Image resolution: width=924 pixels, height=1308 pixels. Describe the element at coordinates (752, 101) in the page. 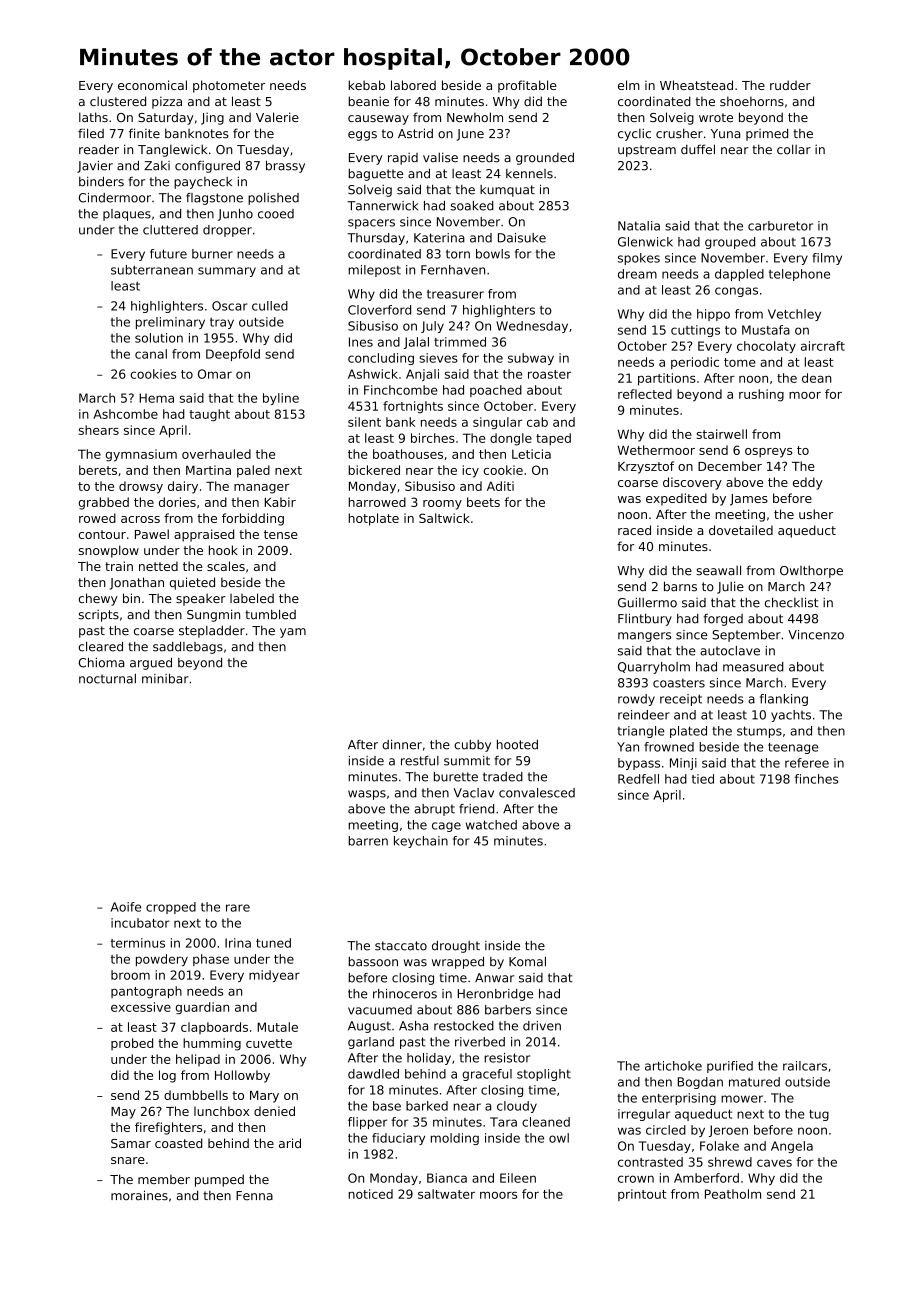

I see `shoehorns` at that location.
